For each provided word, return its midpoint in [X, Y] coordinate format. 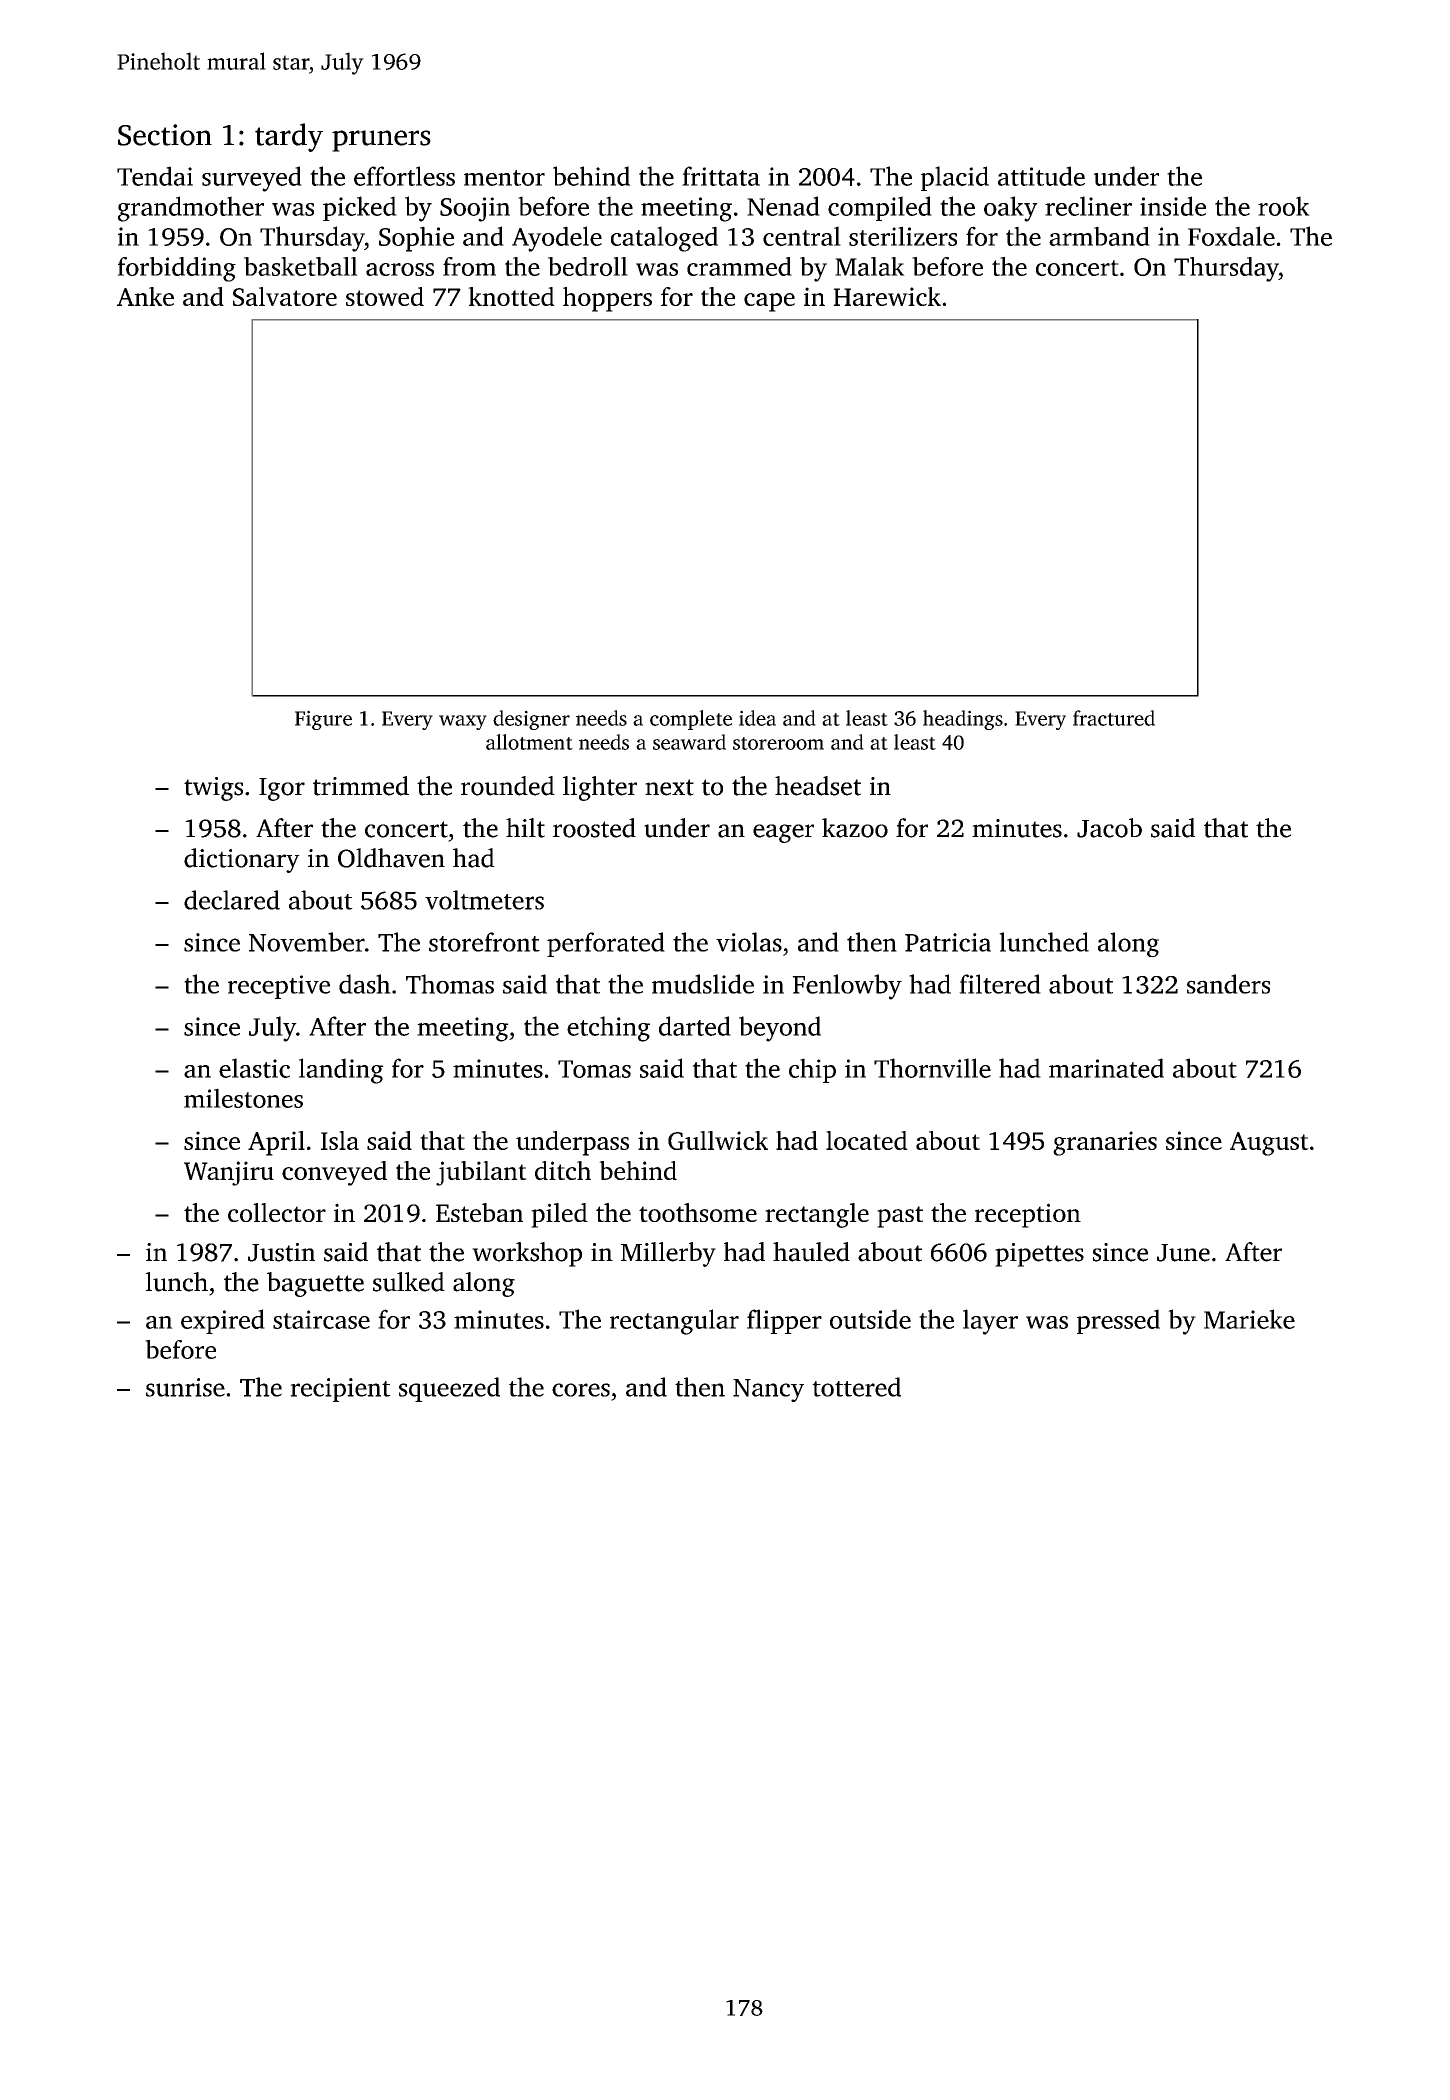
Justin [281, 1252]
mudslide [703, 984]
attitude [1041, 176]
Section [165, 135]
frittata [721, 176]
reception [1028, 1215]
